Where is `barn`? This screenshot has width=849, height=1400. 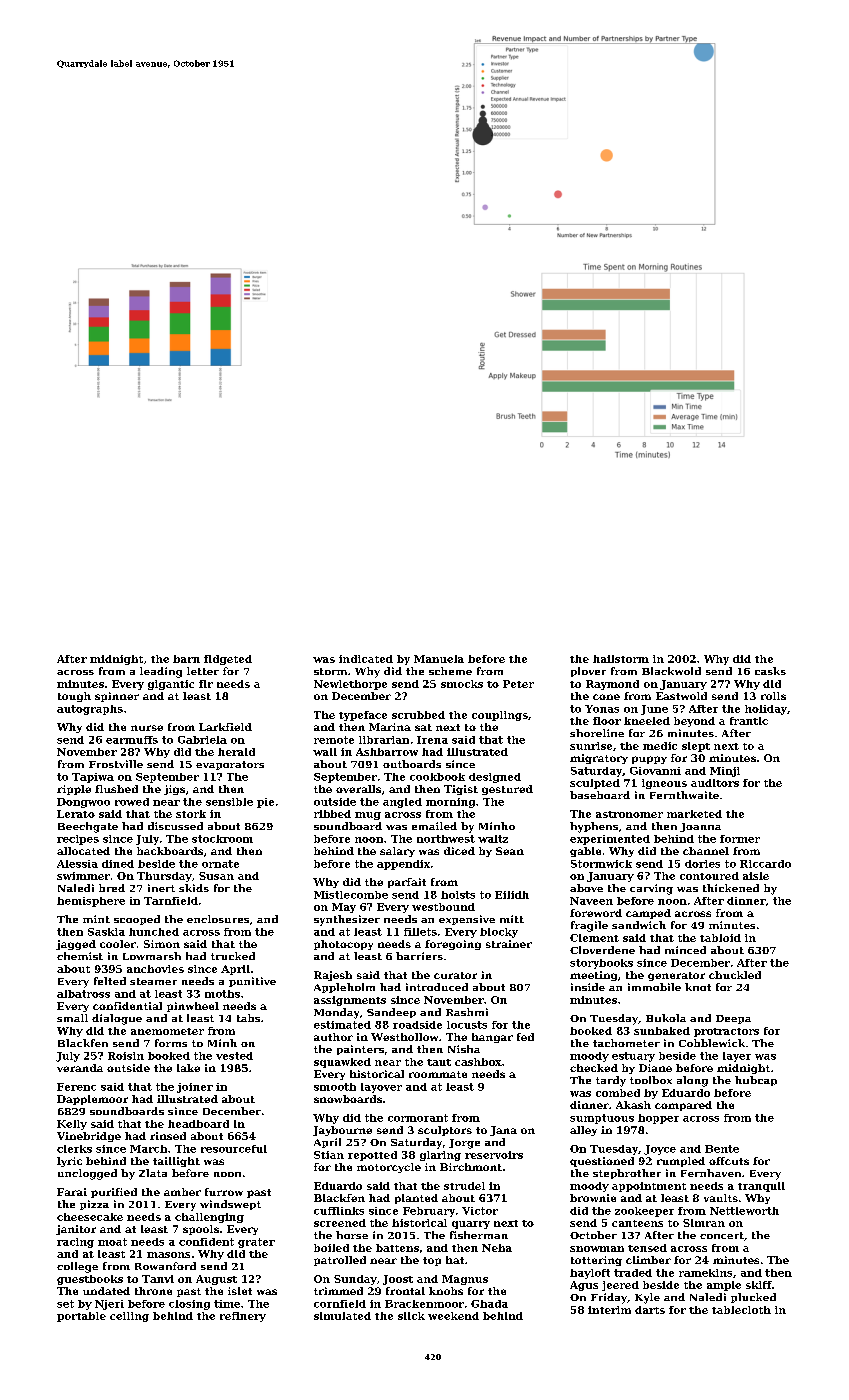
barn is located at coordinates (186, 659).
